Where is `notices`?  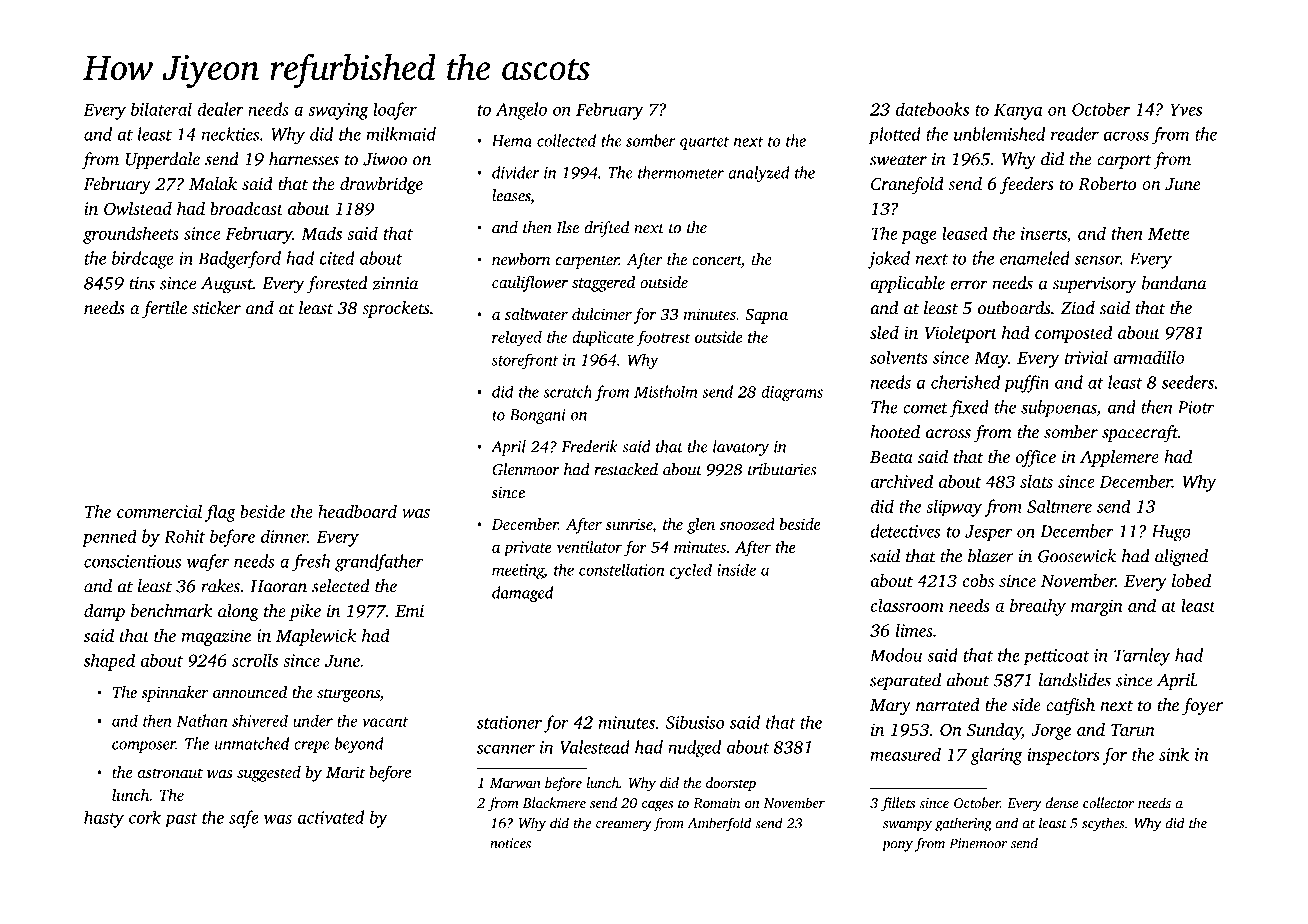 notices is located at coordinates (510, 843).
